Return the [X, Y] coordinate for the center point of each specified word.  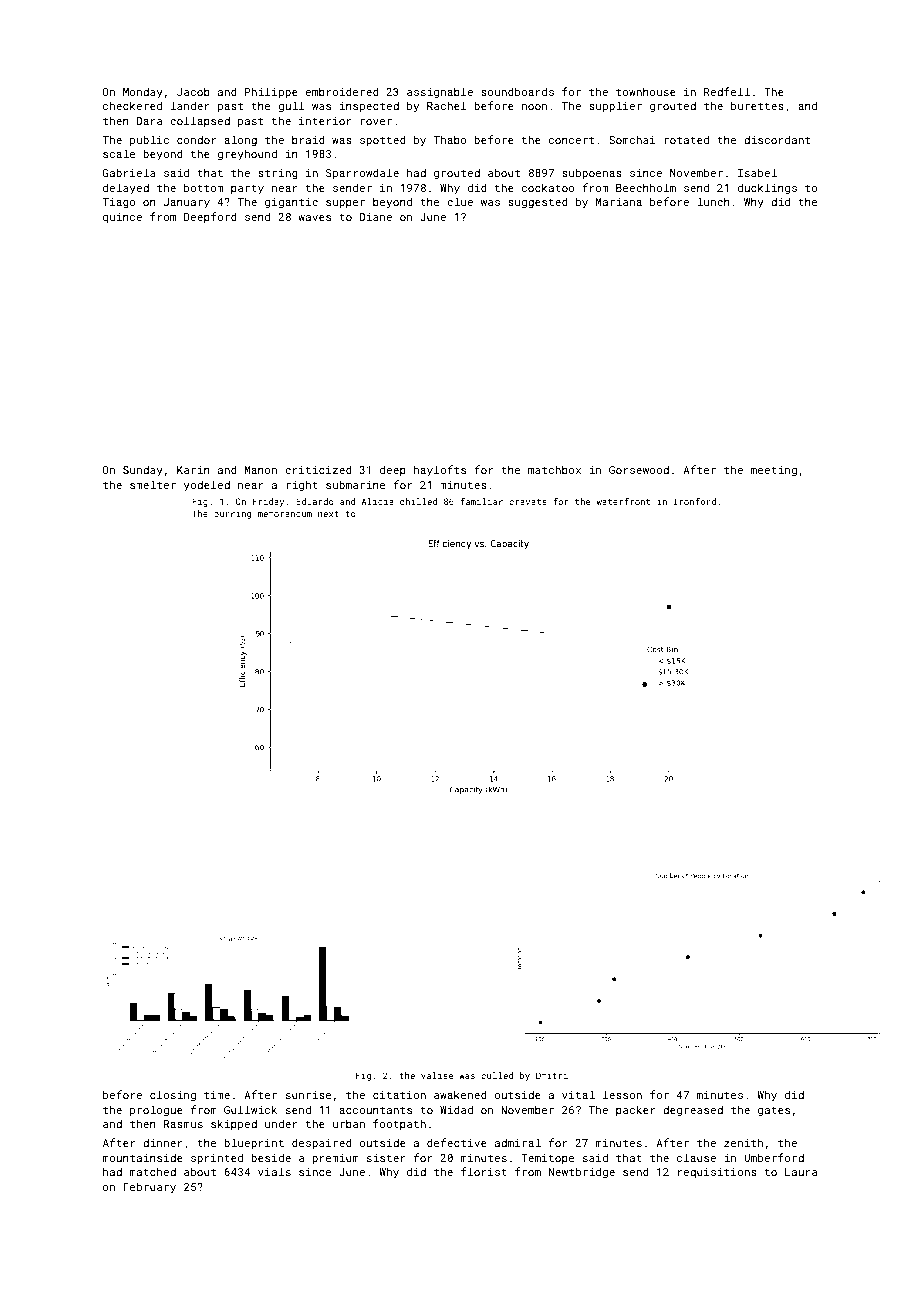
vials [274, 1171]
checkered [132, 105]
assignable [440, 93]
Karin [193, 470]
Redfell [727, 91]
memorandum [285, 513]
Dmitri [552, 1075]
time [217, 1095]
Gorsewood [639, 470]
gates [774, 1111]
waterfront [623, 501]
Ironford [695, 501]
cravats [528, 502]
